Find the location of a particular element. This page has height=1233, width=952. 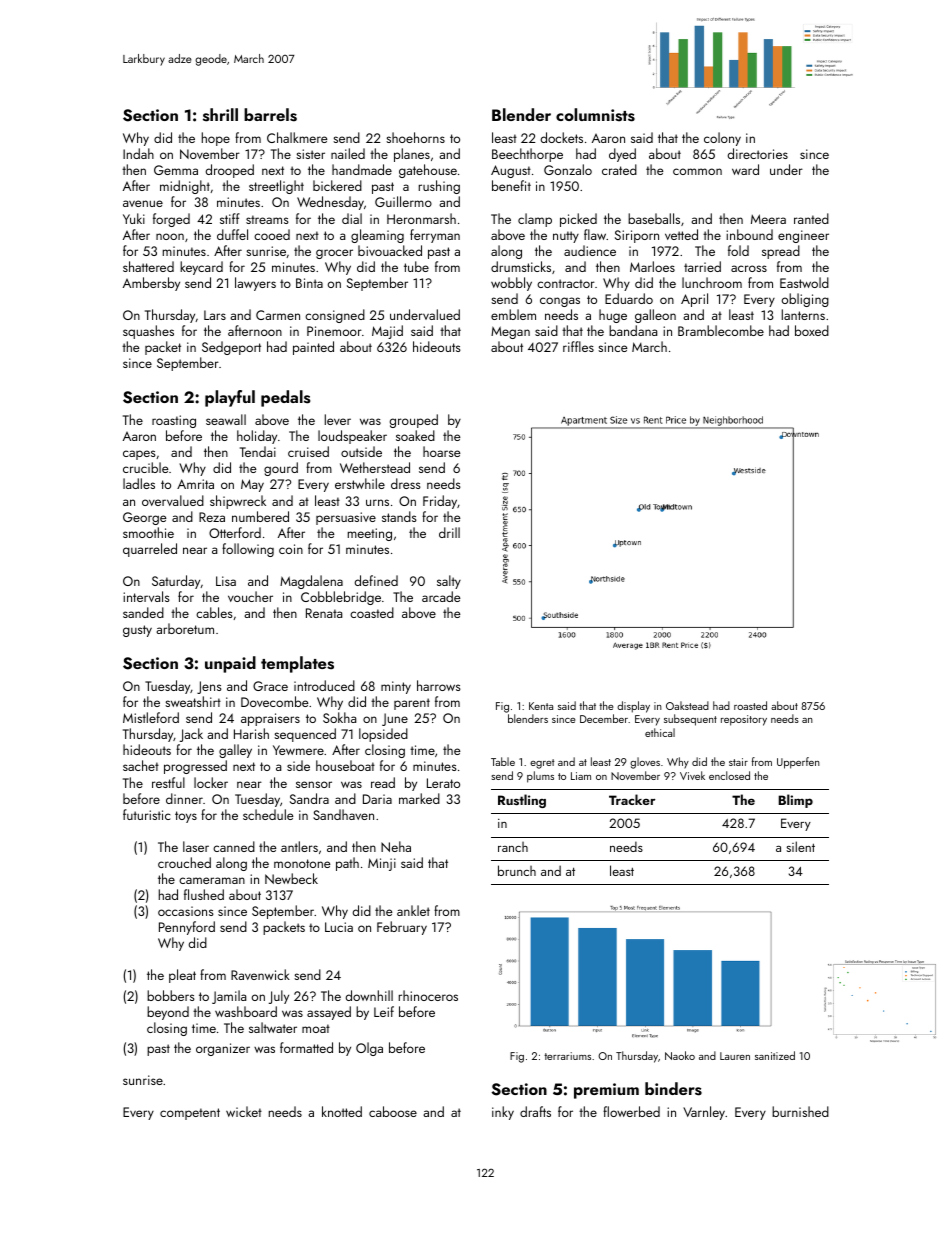

meeting is located at coordinates (370, 534).
